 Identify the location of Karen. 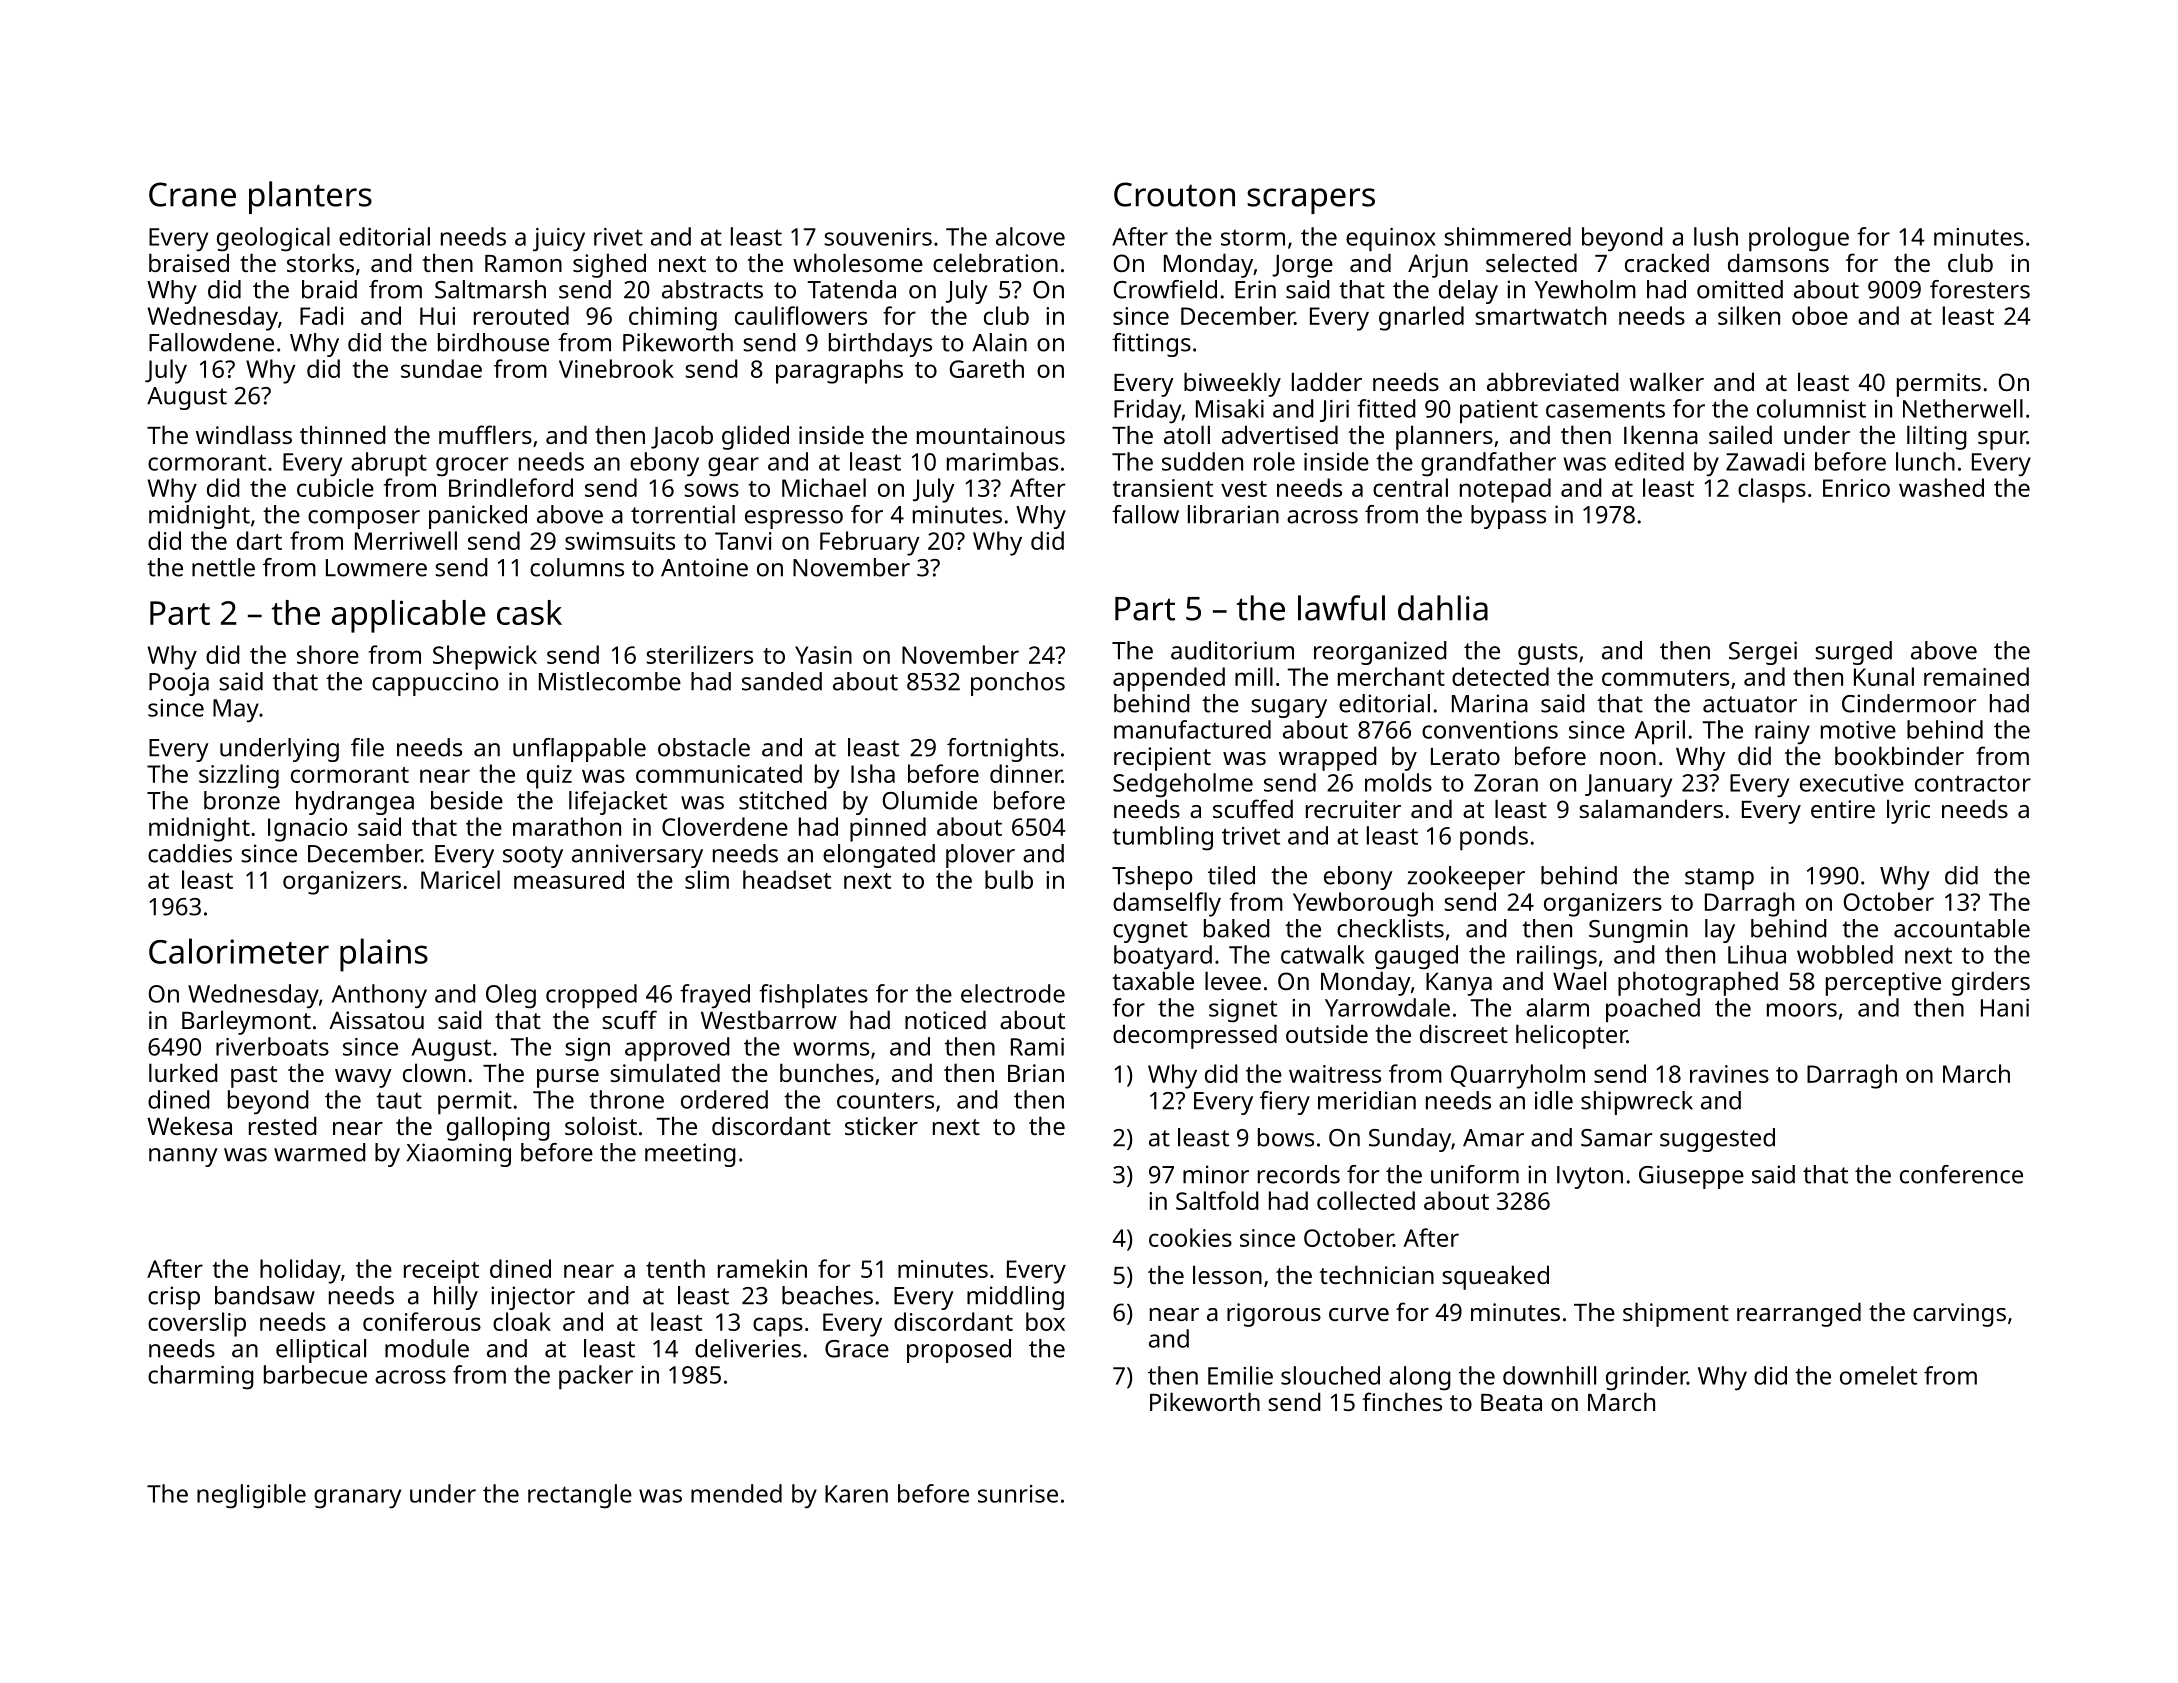
(856, 1494).
